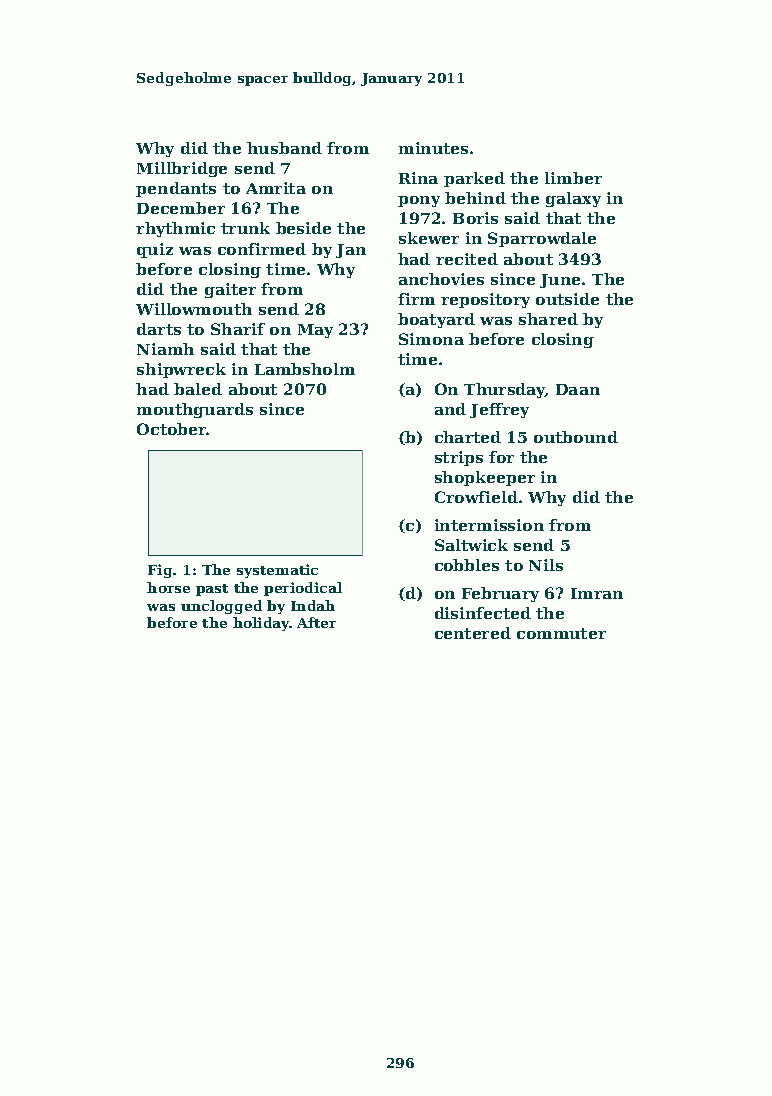 The width and height of the screenshot is (772, 1096). Describe the element at coordinates (276, 188) in the screenshot. I see `Amrita` at that location.
